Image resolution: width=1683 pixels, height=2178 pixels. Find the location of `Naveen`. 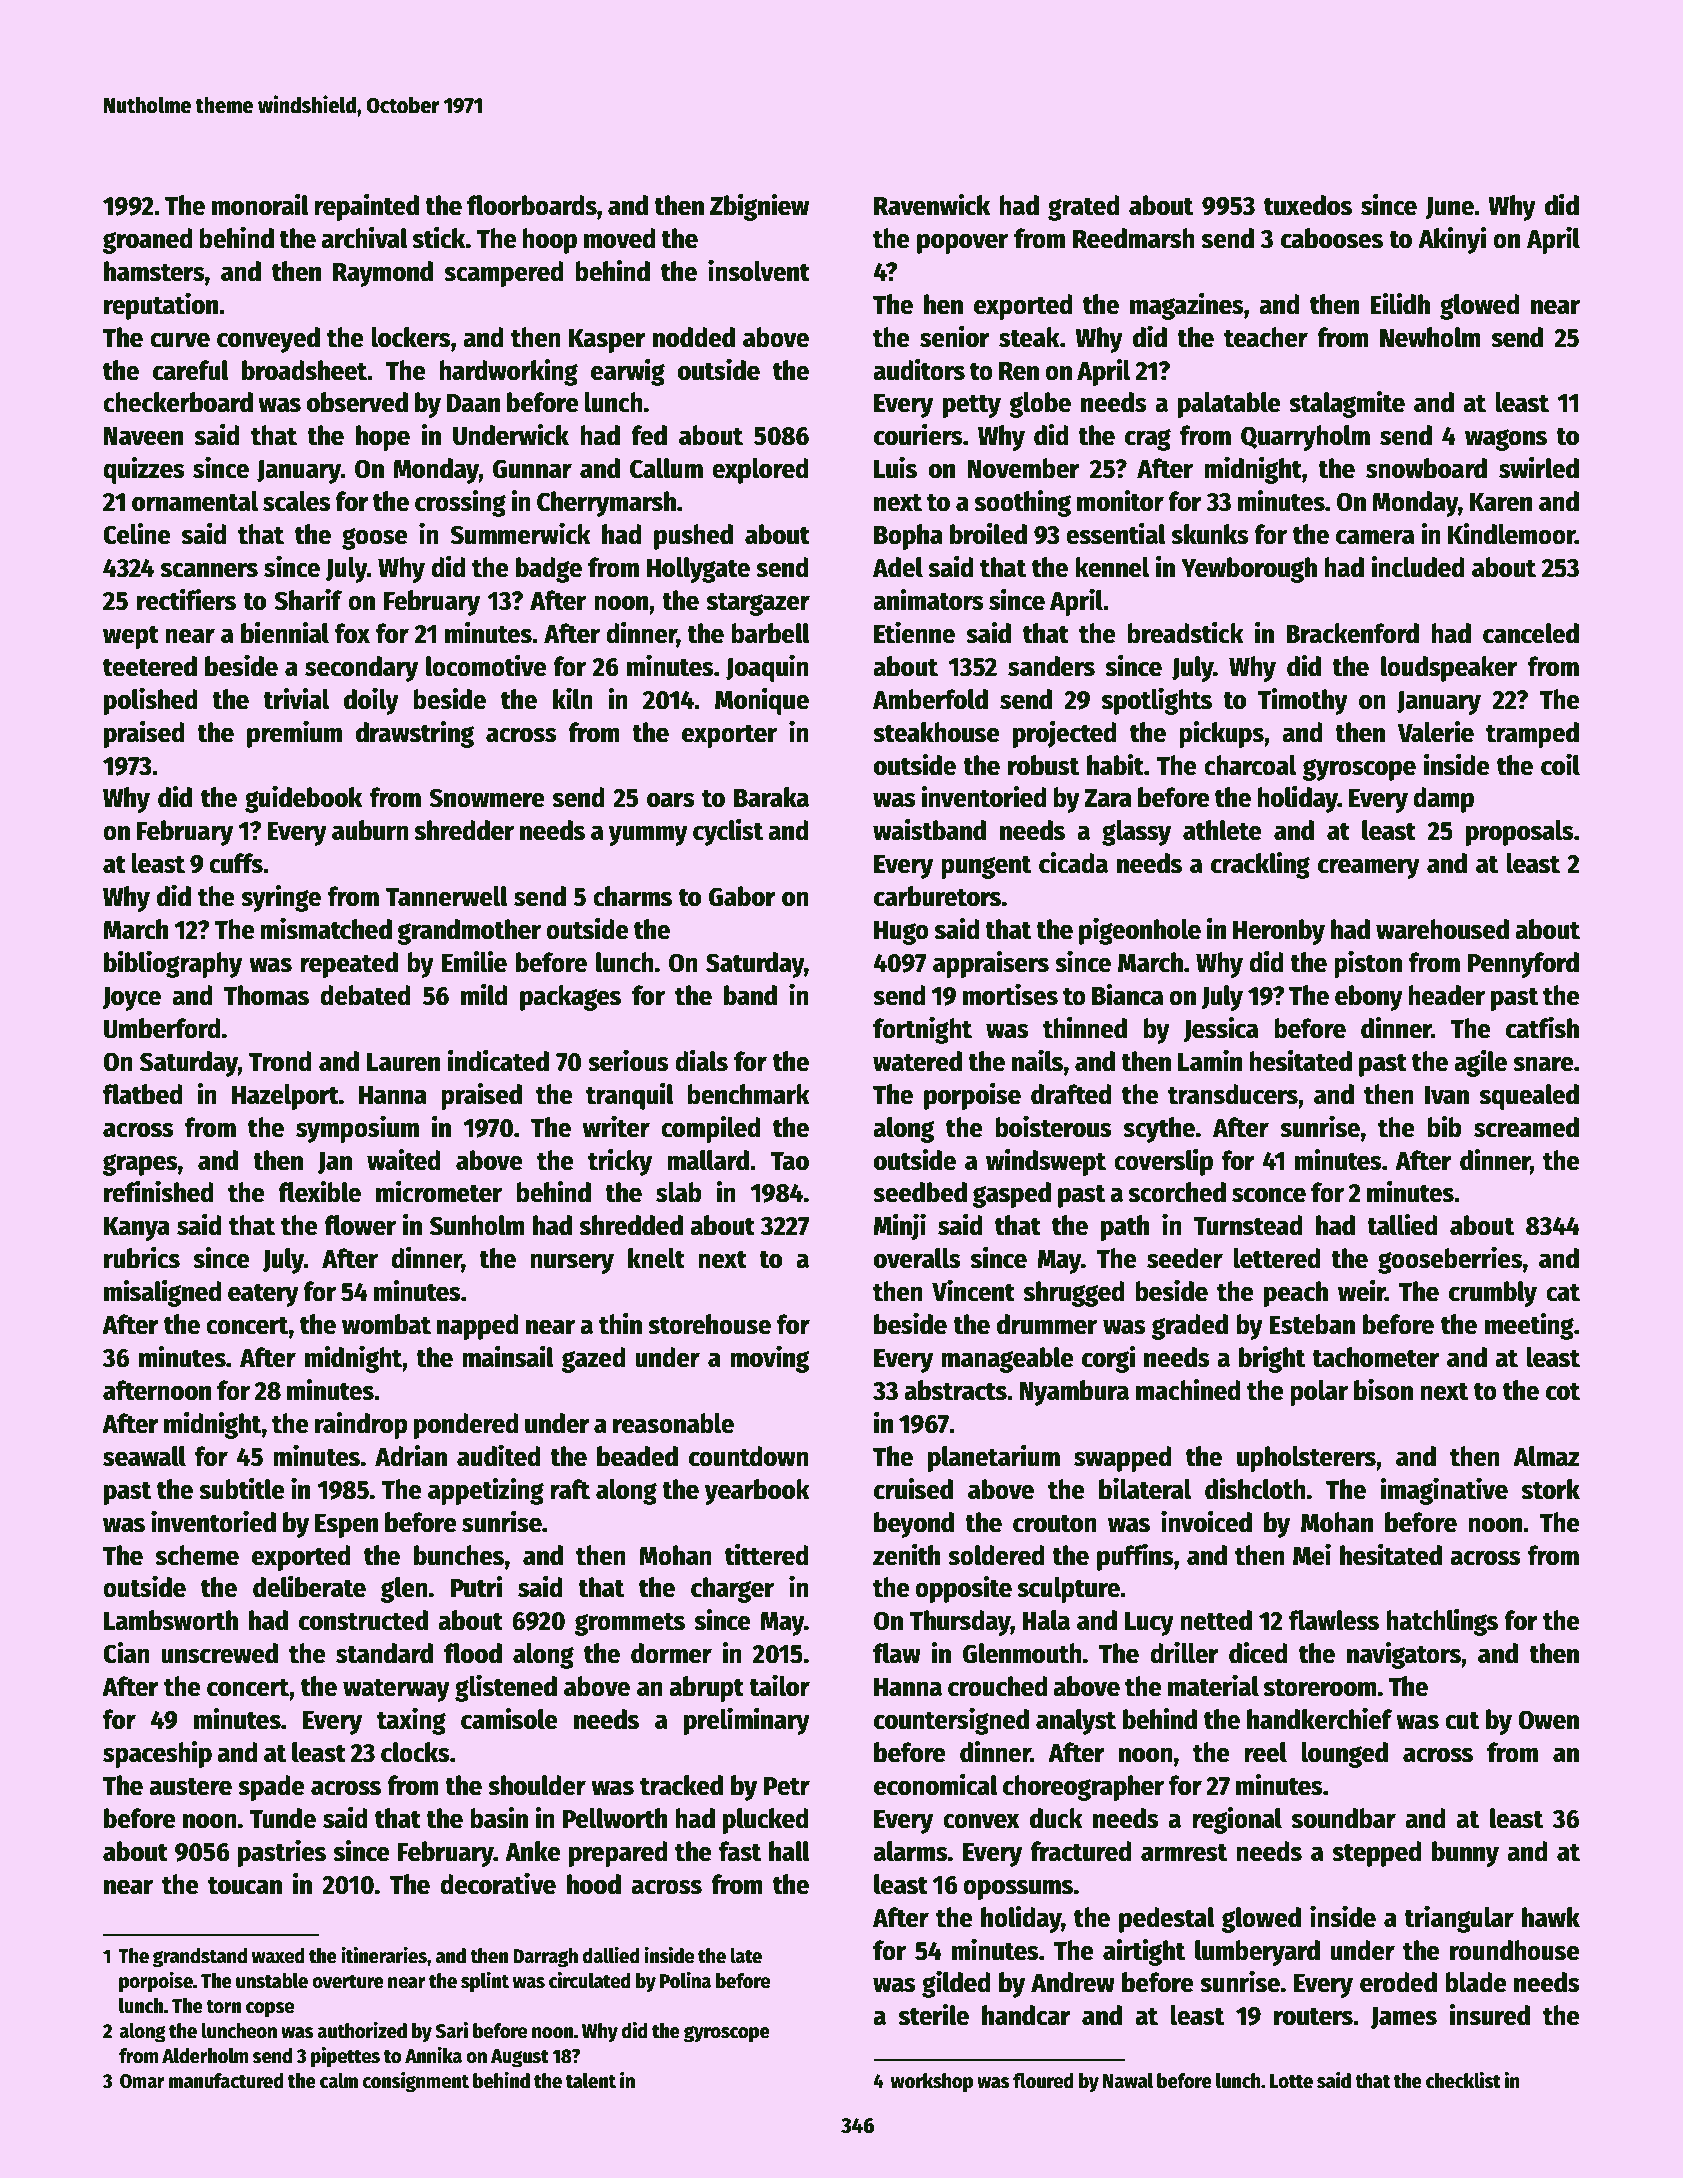

Naveen is located at coordinates (143, 436).
